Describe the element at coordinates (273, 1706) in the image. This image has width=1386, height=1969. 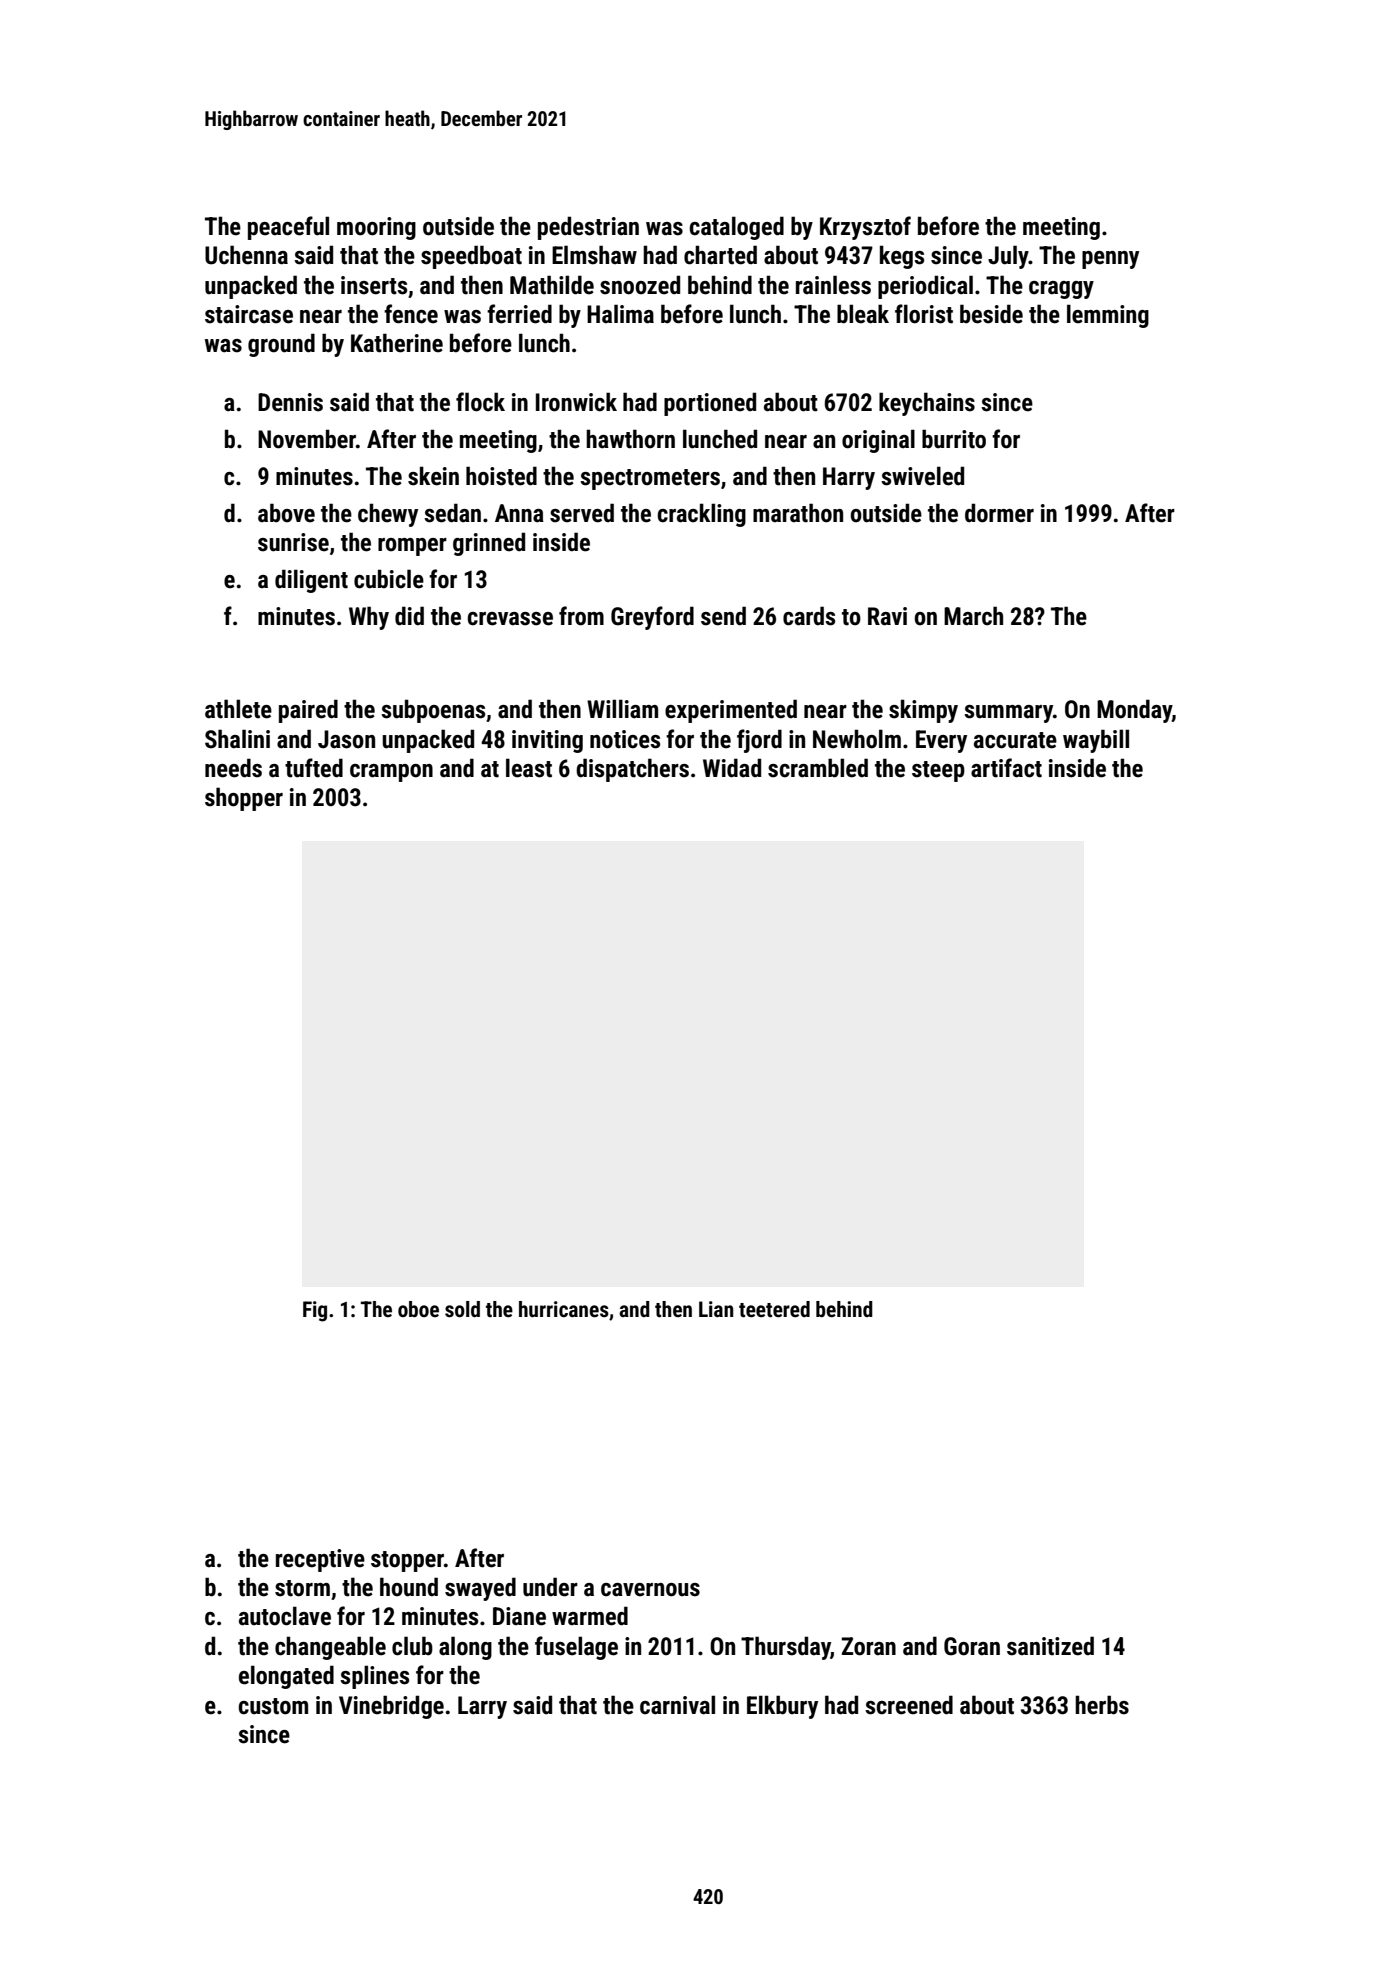
I see `custom` at that location.
